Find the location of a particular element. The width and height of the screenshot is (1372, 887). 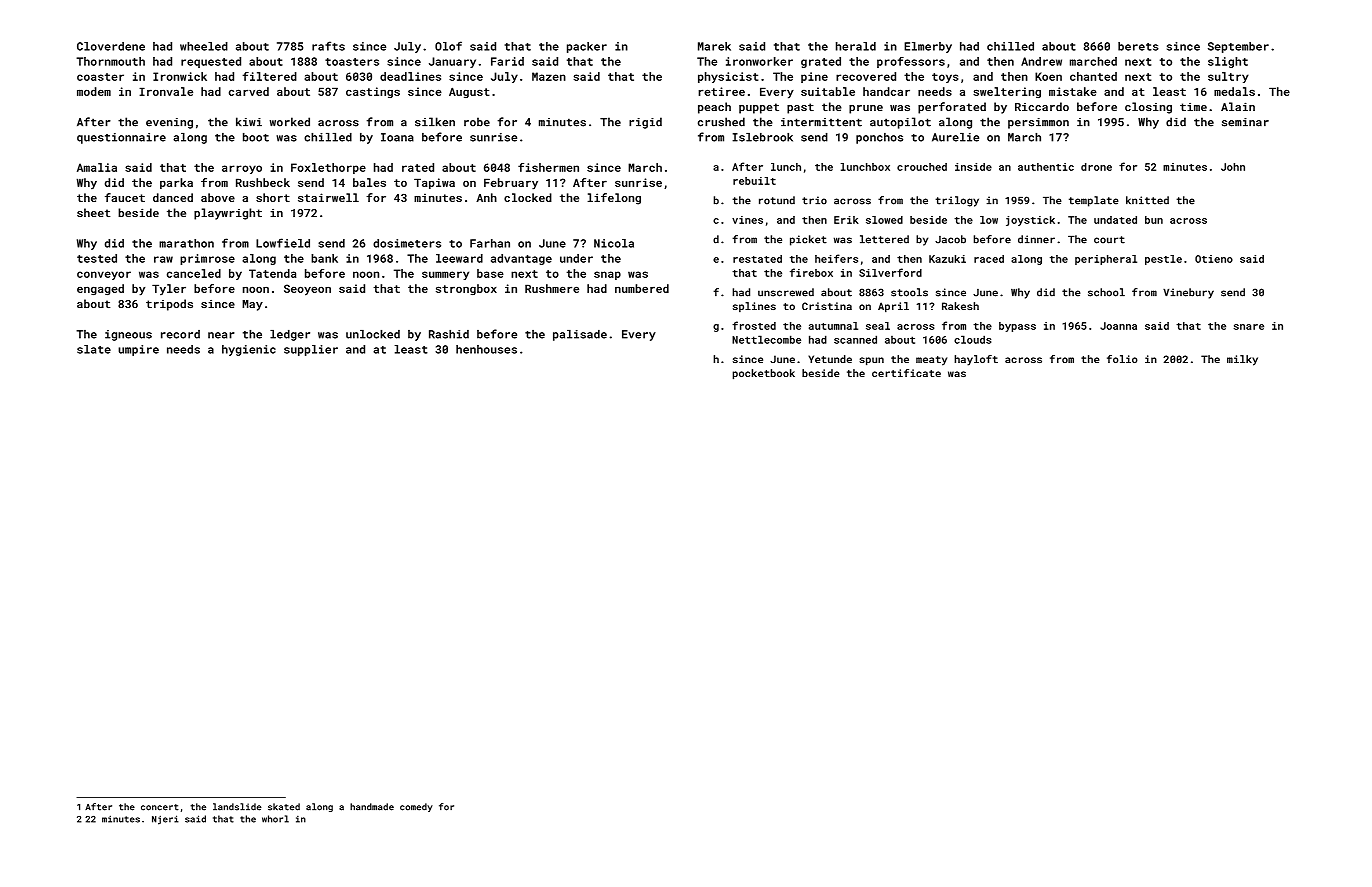

modem is located at coordinates (94, 91).
